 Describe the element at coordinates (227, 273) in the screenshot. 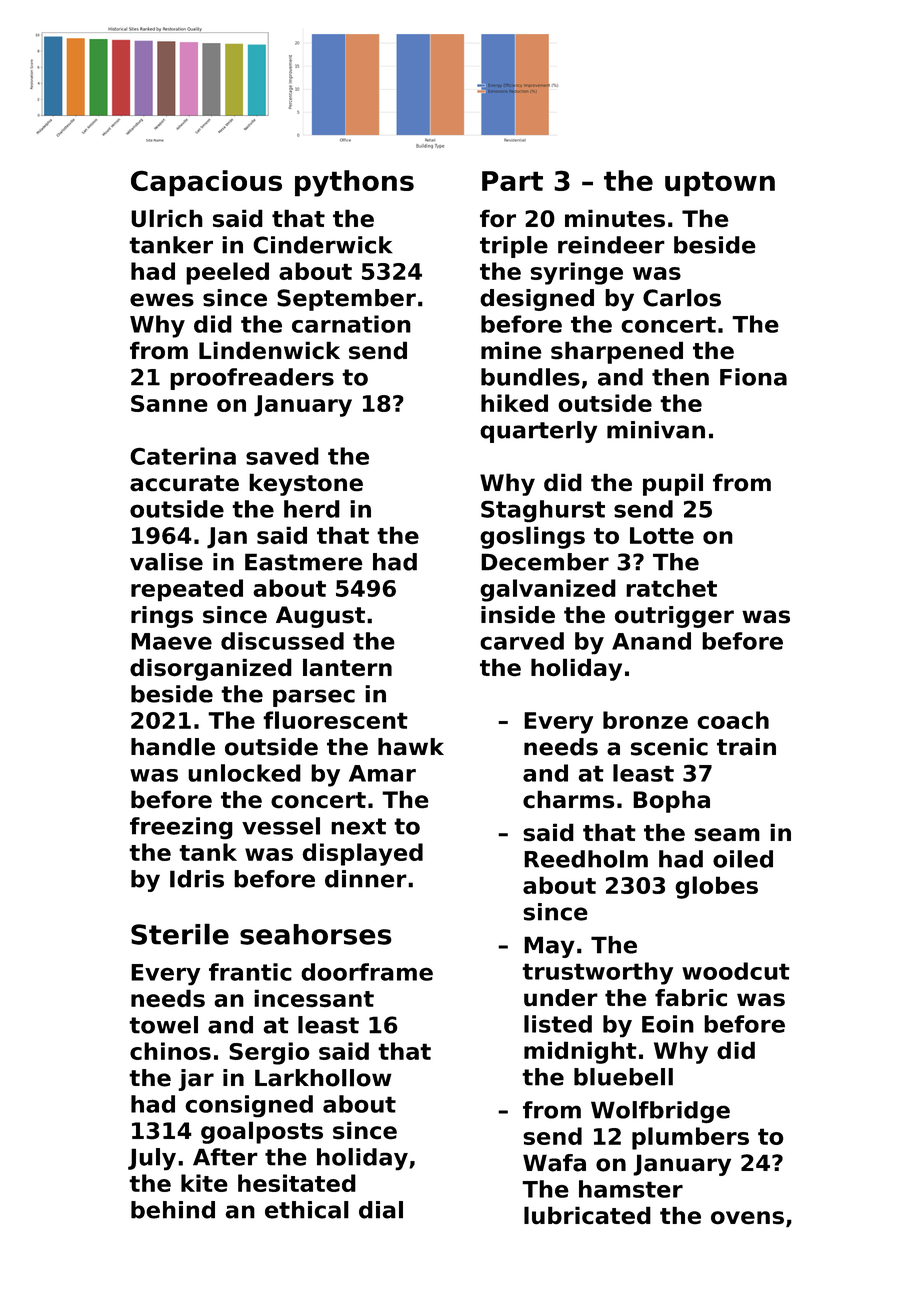

I see `peeled` at that location.
